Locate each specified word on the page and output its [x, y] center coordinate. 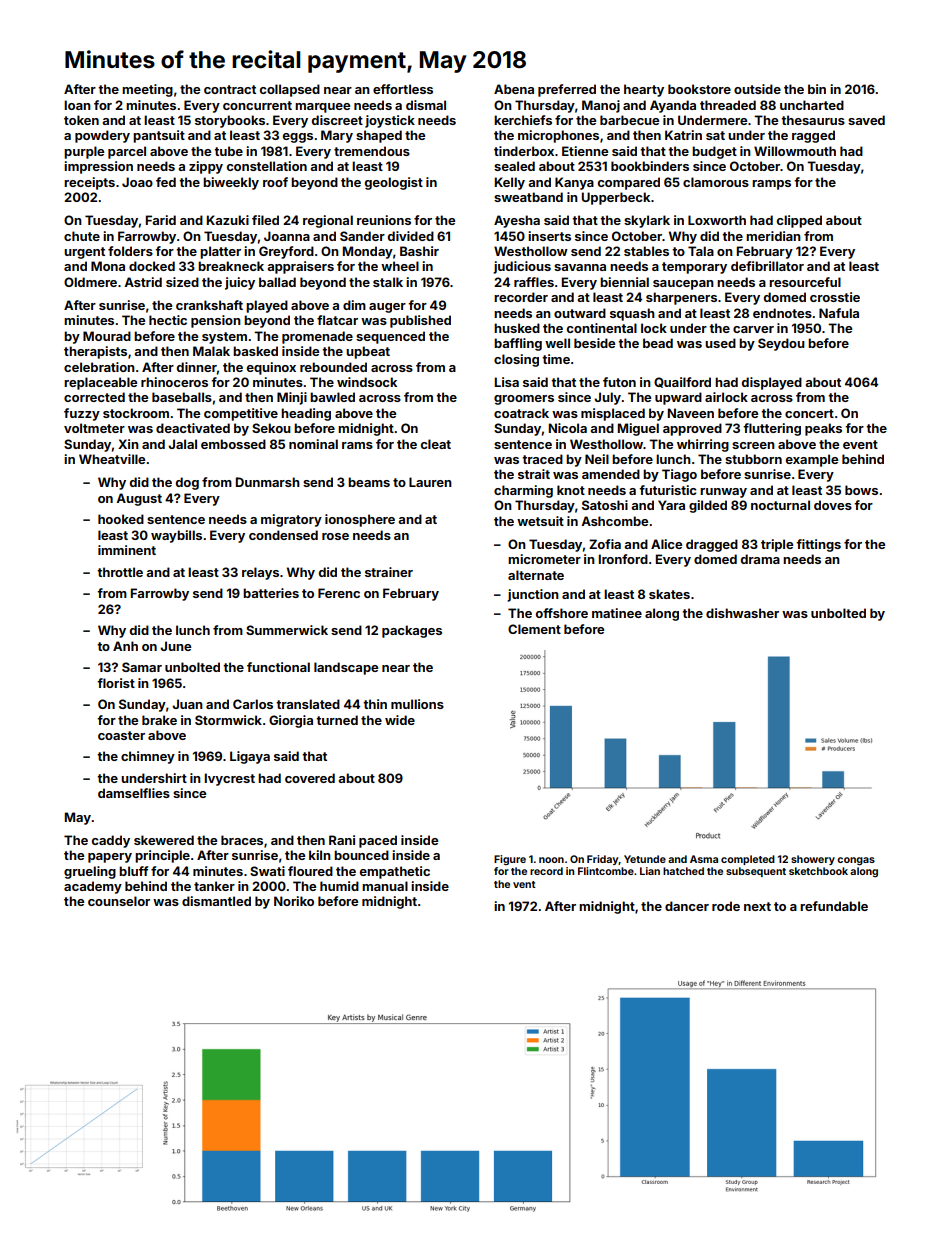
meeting [147, 90]
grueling [90, 872]
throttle [120, 572]
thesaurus [813, 120]
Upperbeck [616, 198]
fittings [818, 545]
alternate [536, 575]
